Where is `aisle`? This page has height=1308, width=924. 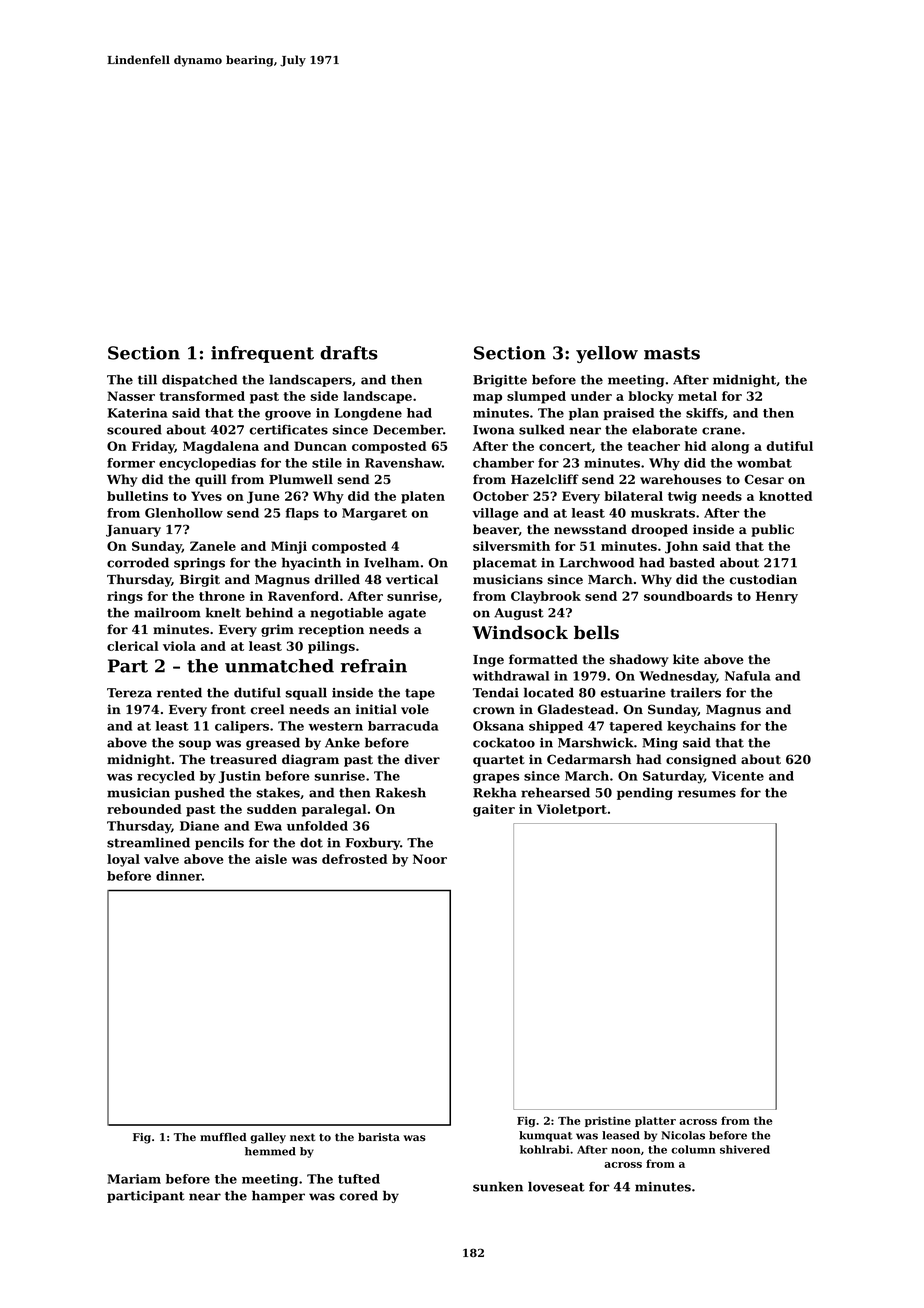
aisle is located at coordinates (271, 859).
